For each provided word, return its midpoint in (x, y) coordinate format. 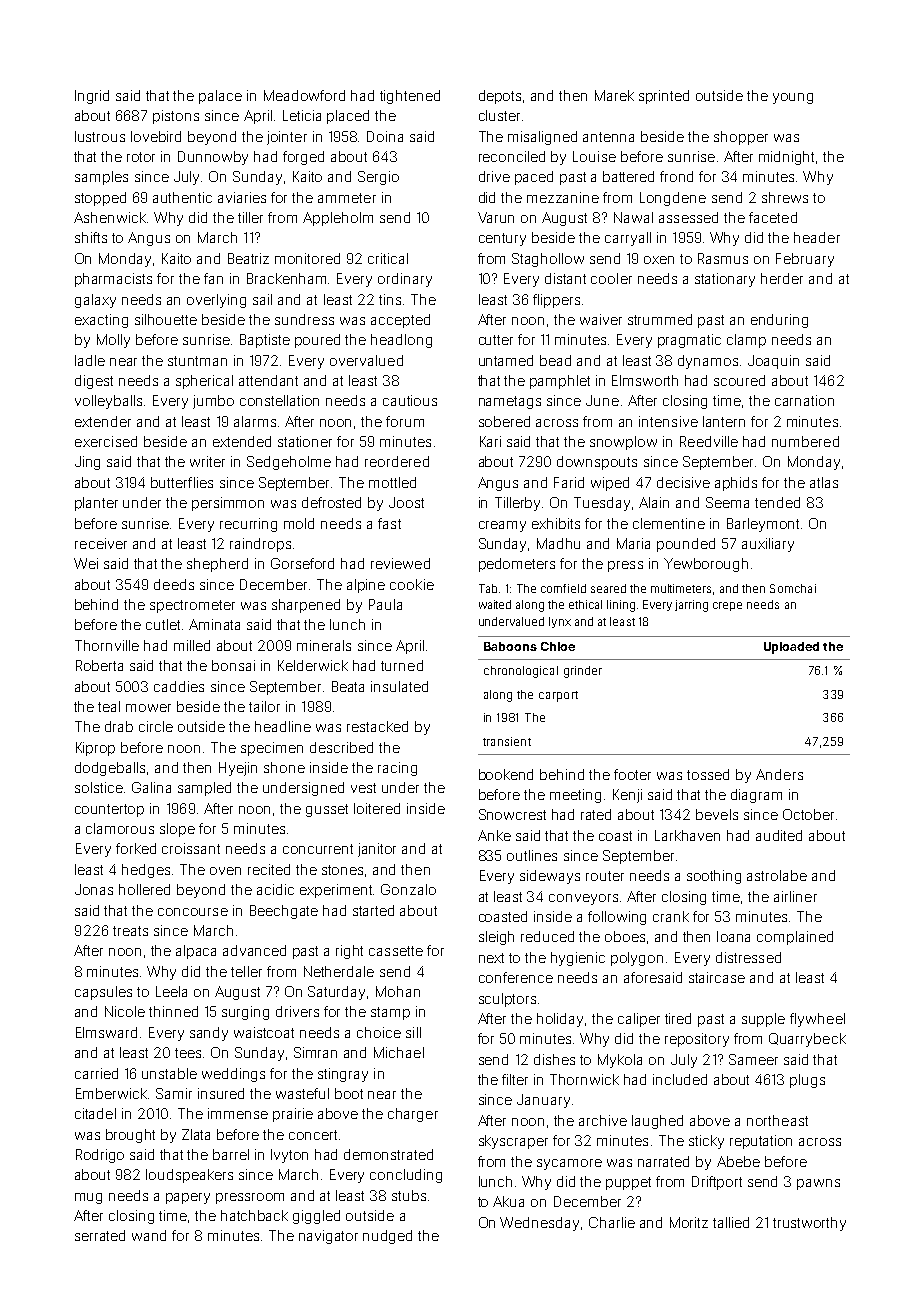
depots (500, 97)
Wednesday (539, 1224)
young (793, 98)
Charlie (612, 1222)
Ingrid (92, 97)
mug (88, 1198)
